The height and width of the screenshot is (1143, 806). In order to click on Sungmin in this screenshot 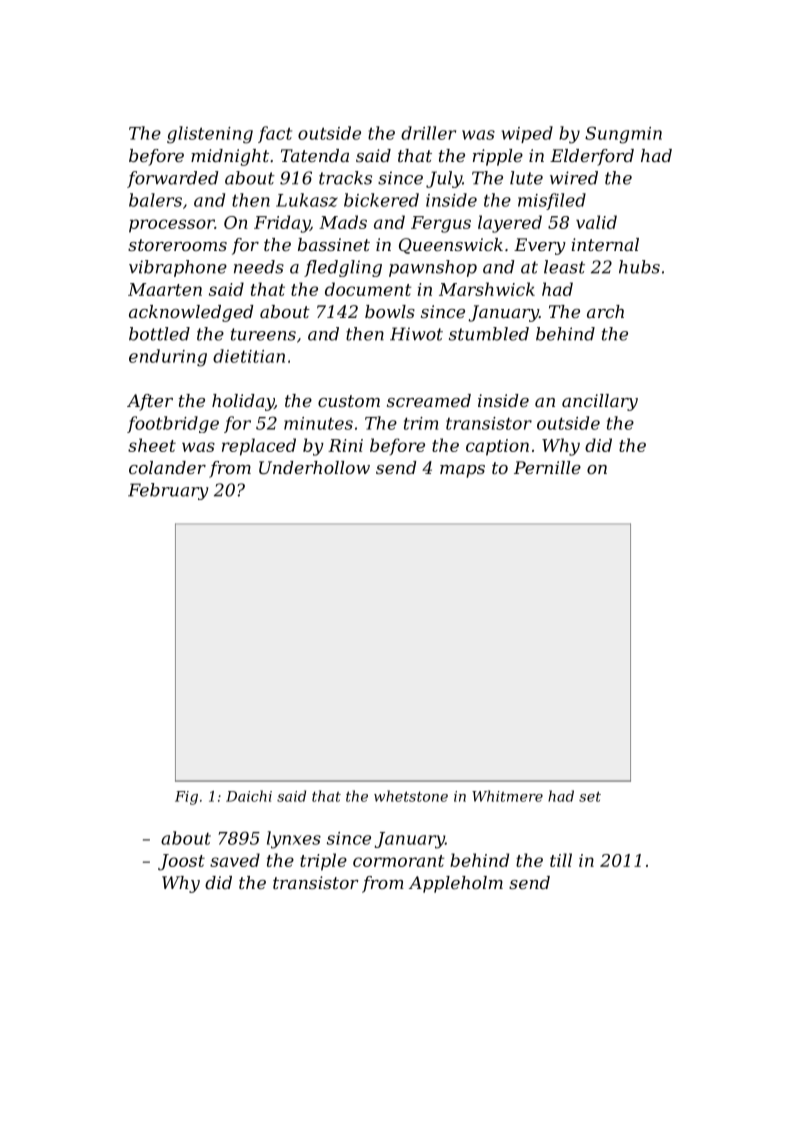, I will do `click(623, 135)`.
